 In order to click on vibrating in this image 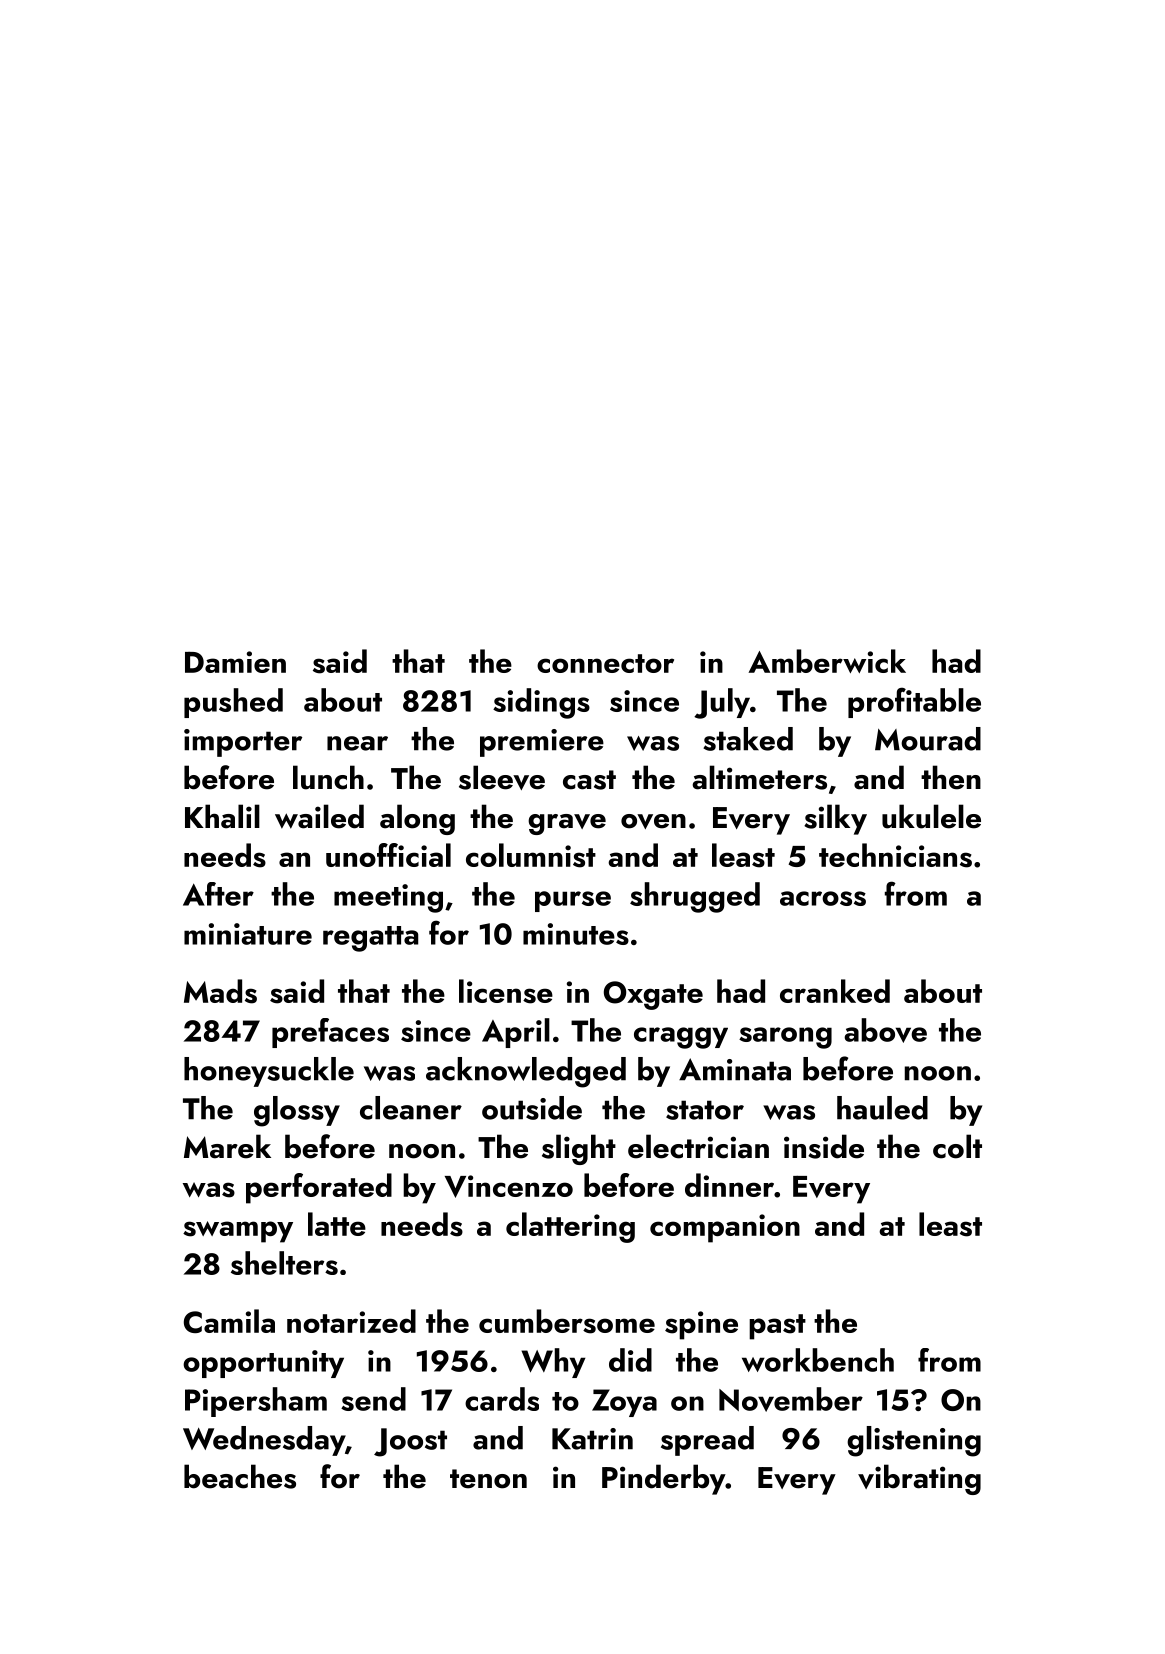, I will do `click(919, 1479)`.
